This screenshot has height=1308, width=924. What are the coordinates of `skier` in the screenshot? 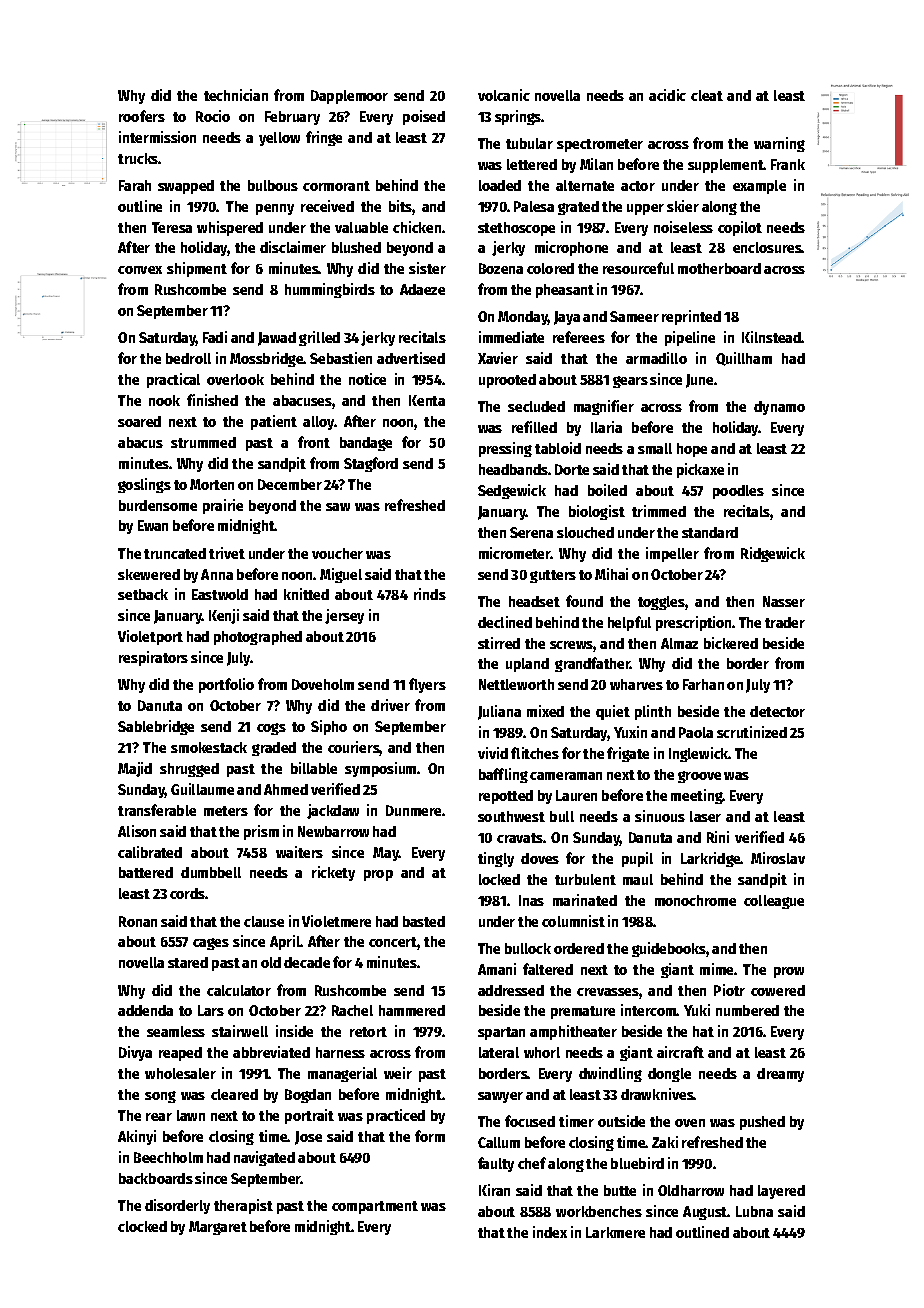 It's located at (683, 206).
